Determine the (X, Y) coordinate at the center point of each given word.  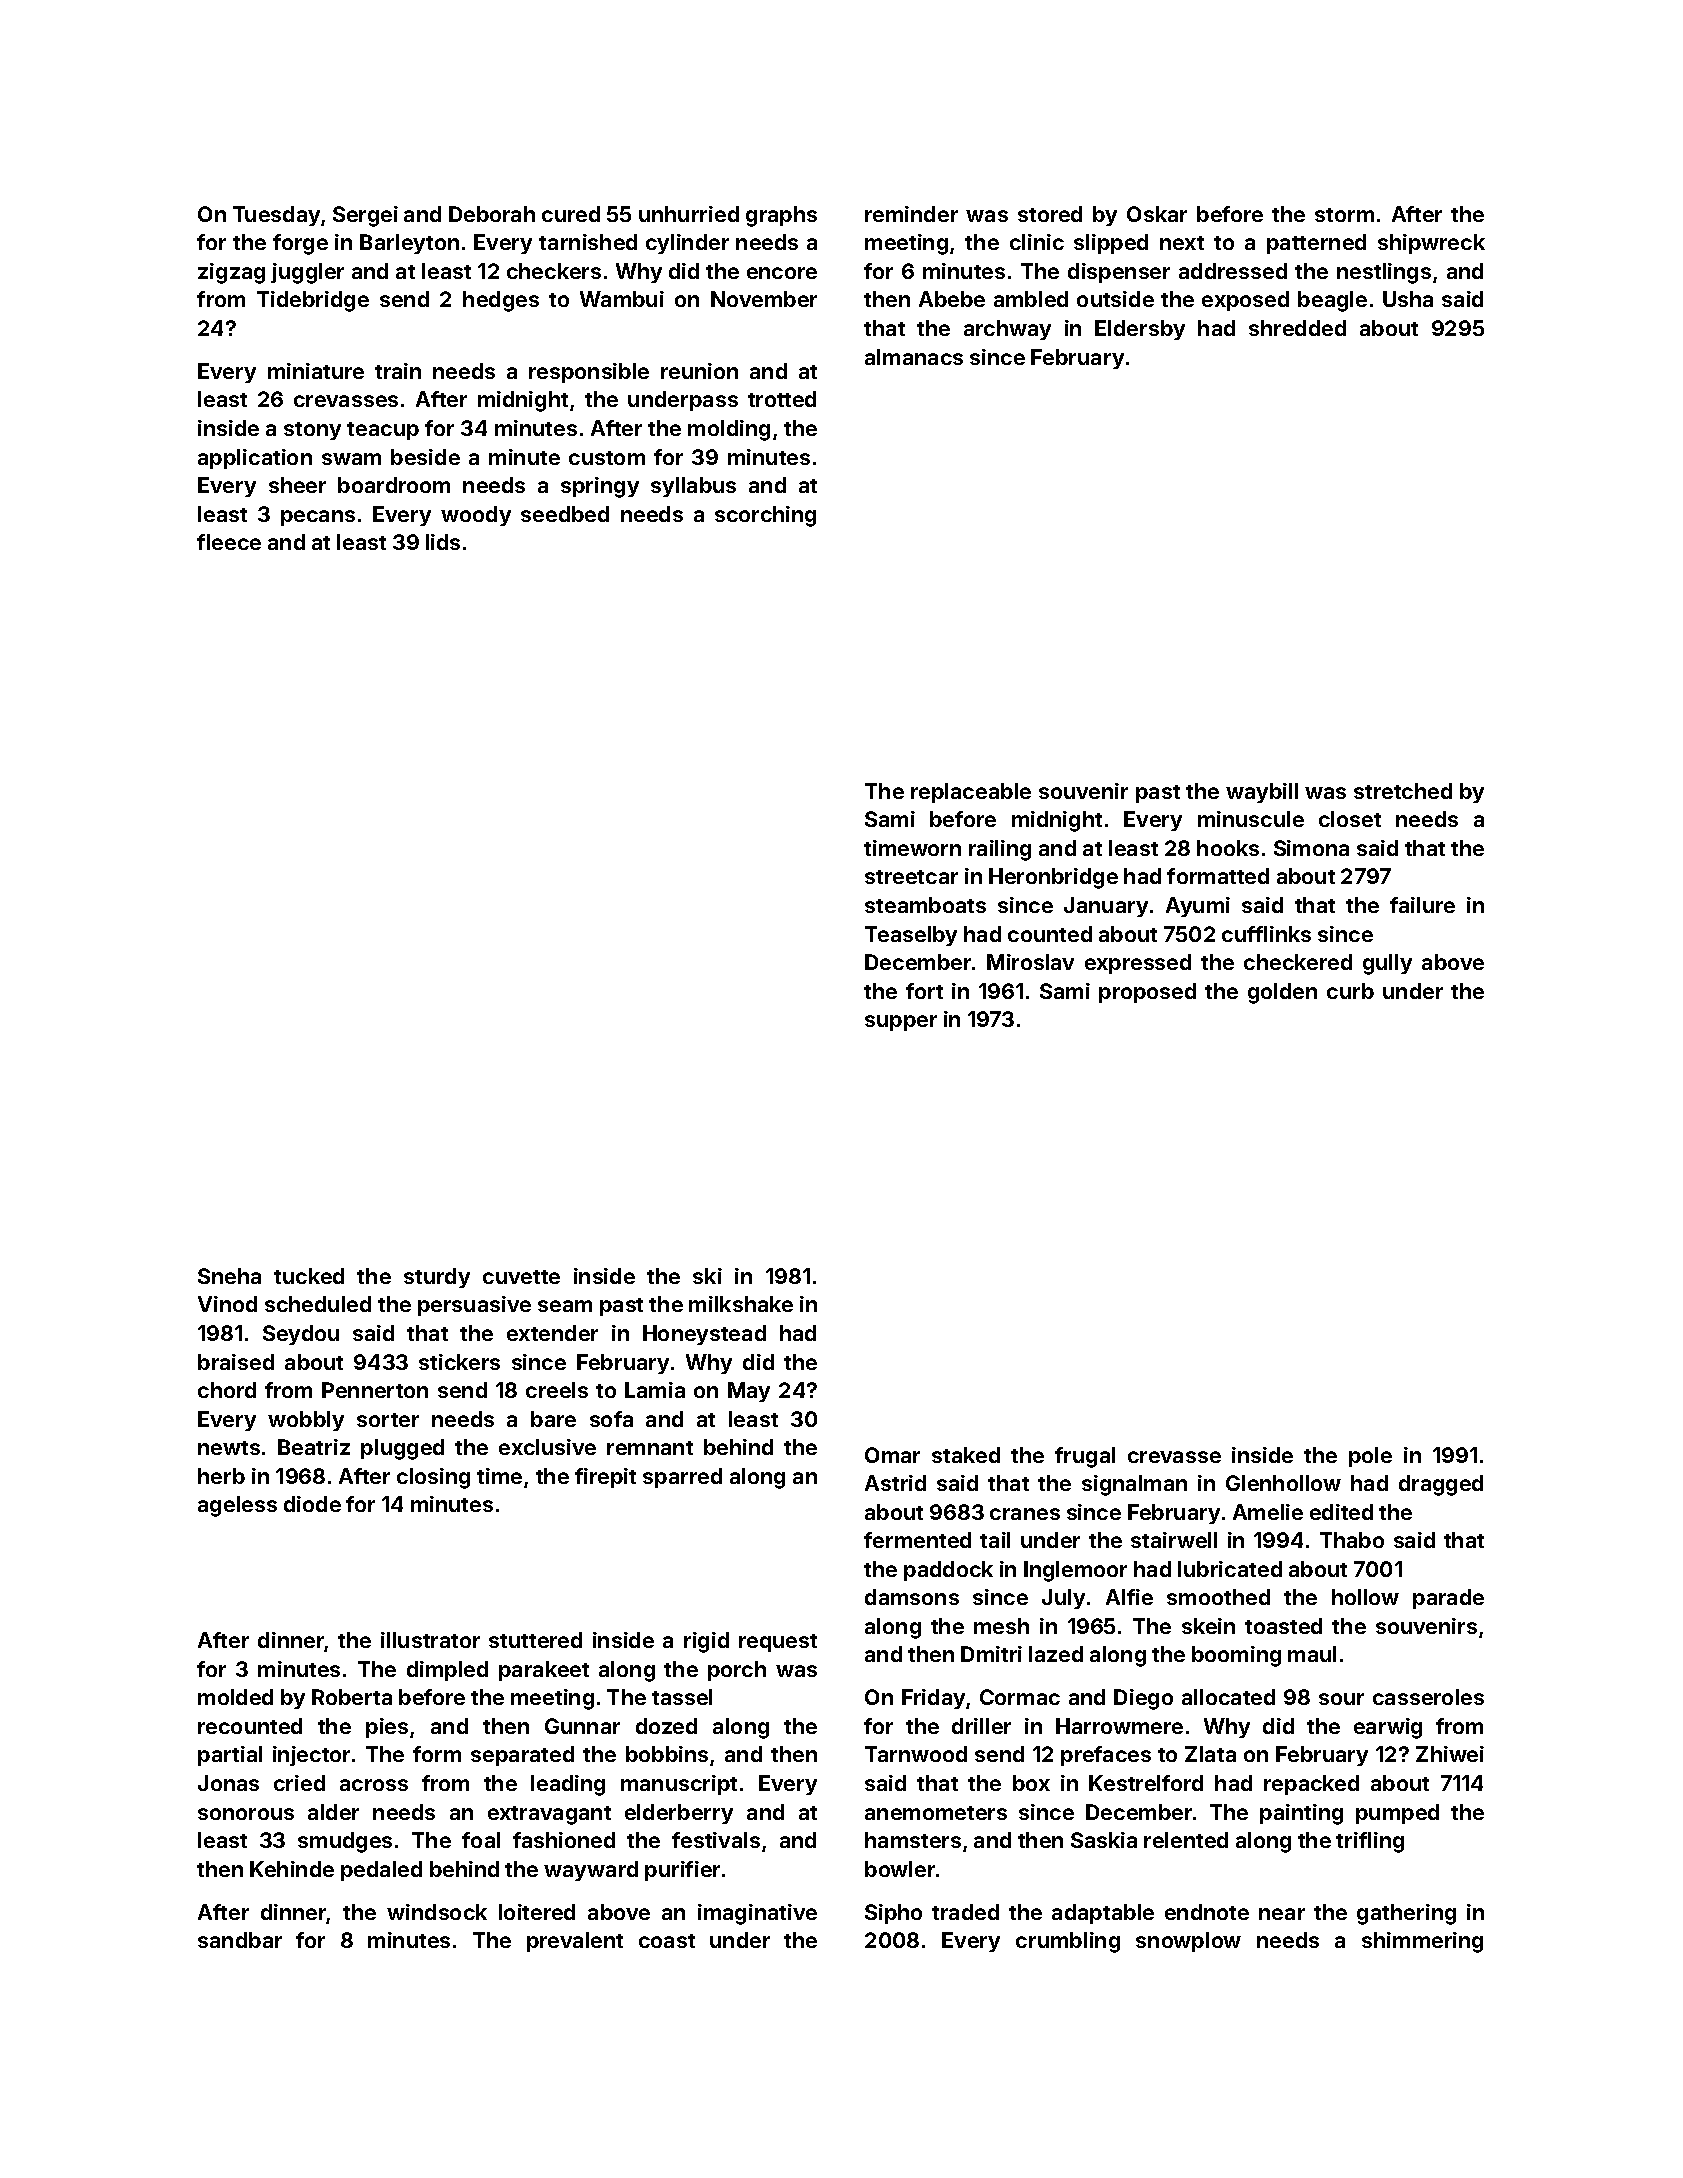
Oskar (1157, 214)
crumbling (1068, 1942)
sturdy (437, 1278)
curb (1350, 991)
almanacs (914, 357)
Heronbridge (1053, 878)
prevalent (575, 1942)
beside (425, 457)
